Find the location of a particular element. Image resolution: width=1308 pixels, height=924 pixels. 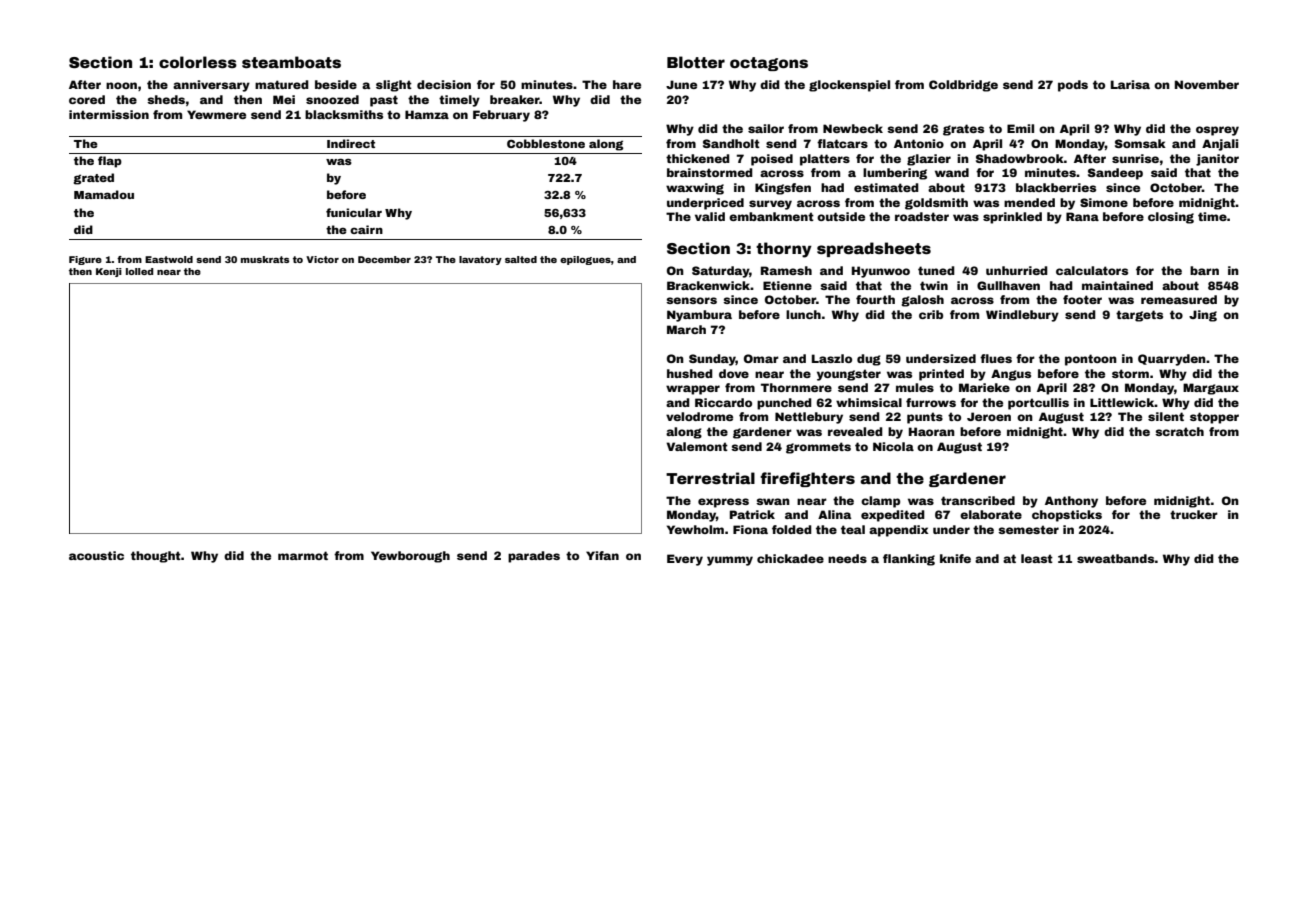

parades is located at coordinates (534, 557).
